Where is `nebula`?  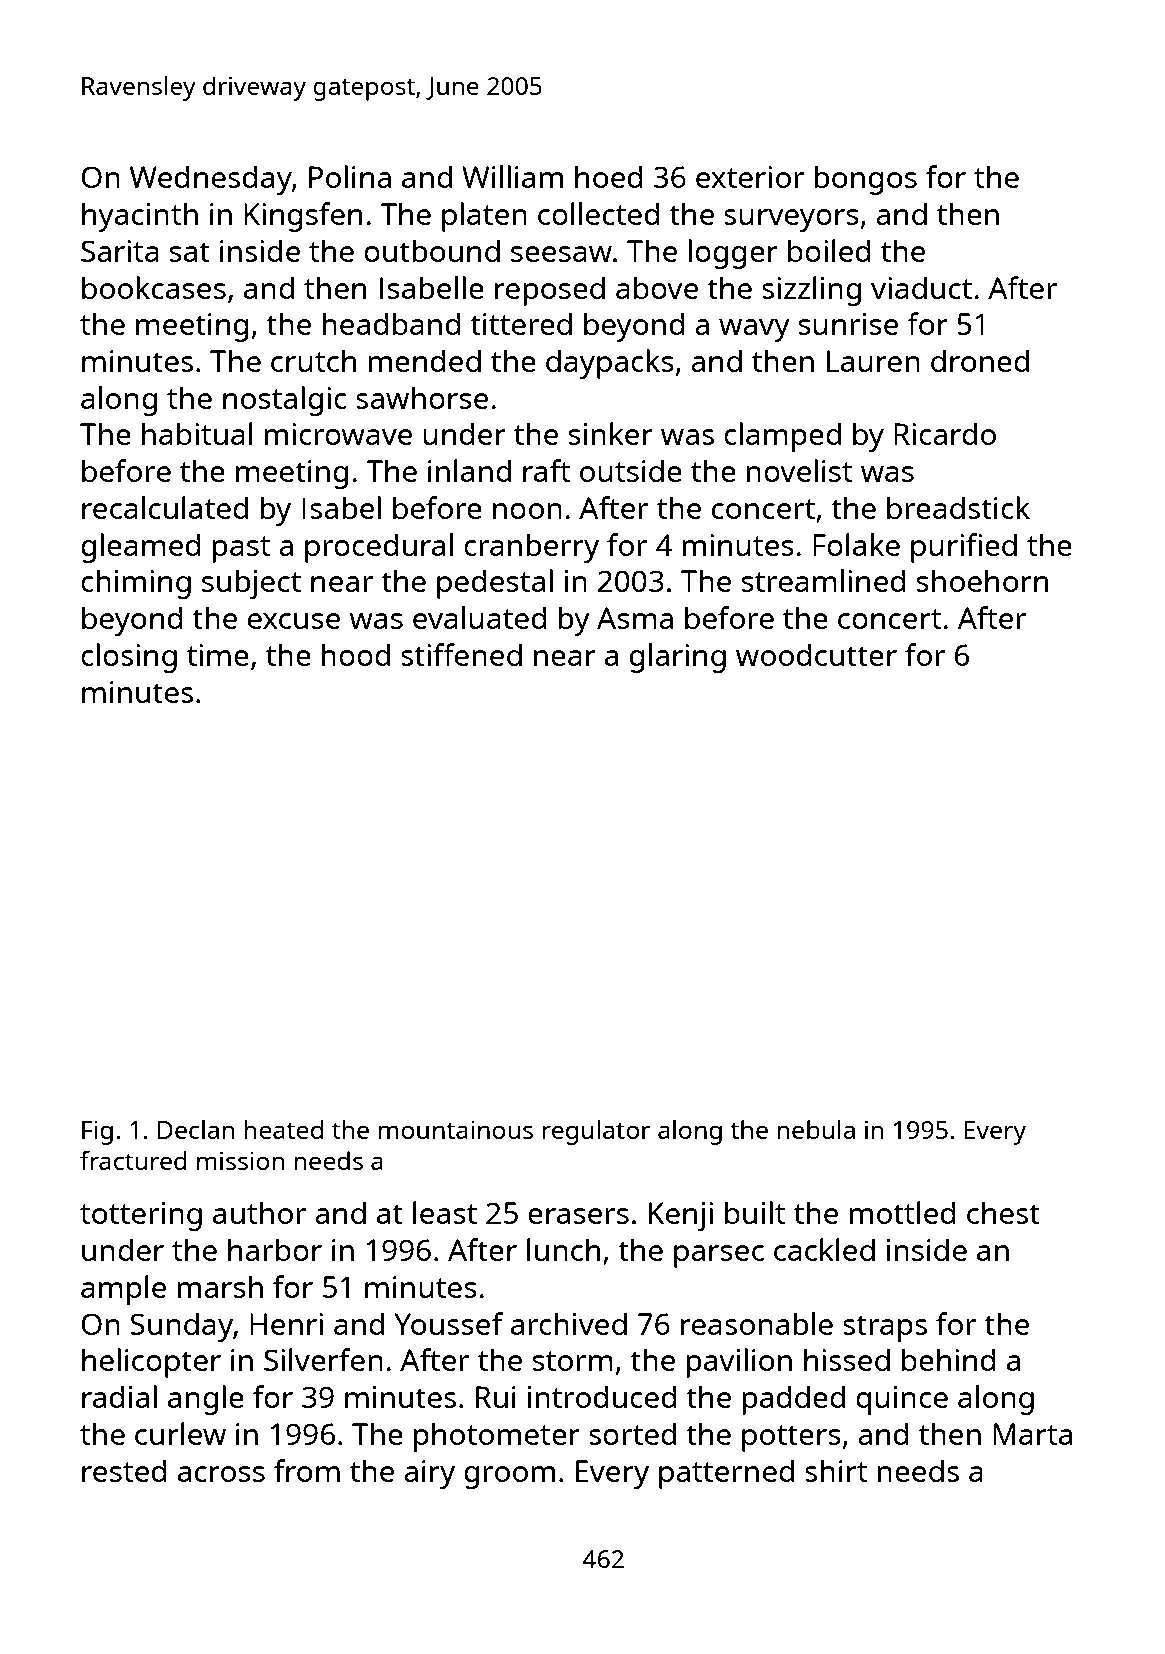 nebula is located at coordinates (816, 1129).
